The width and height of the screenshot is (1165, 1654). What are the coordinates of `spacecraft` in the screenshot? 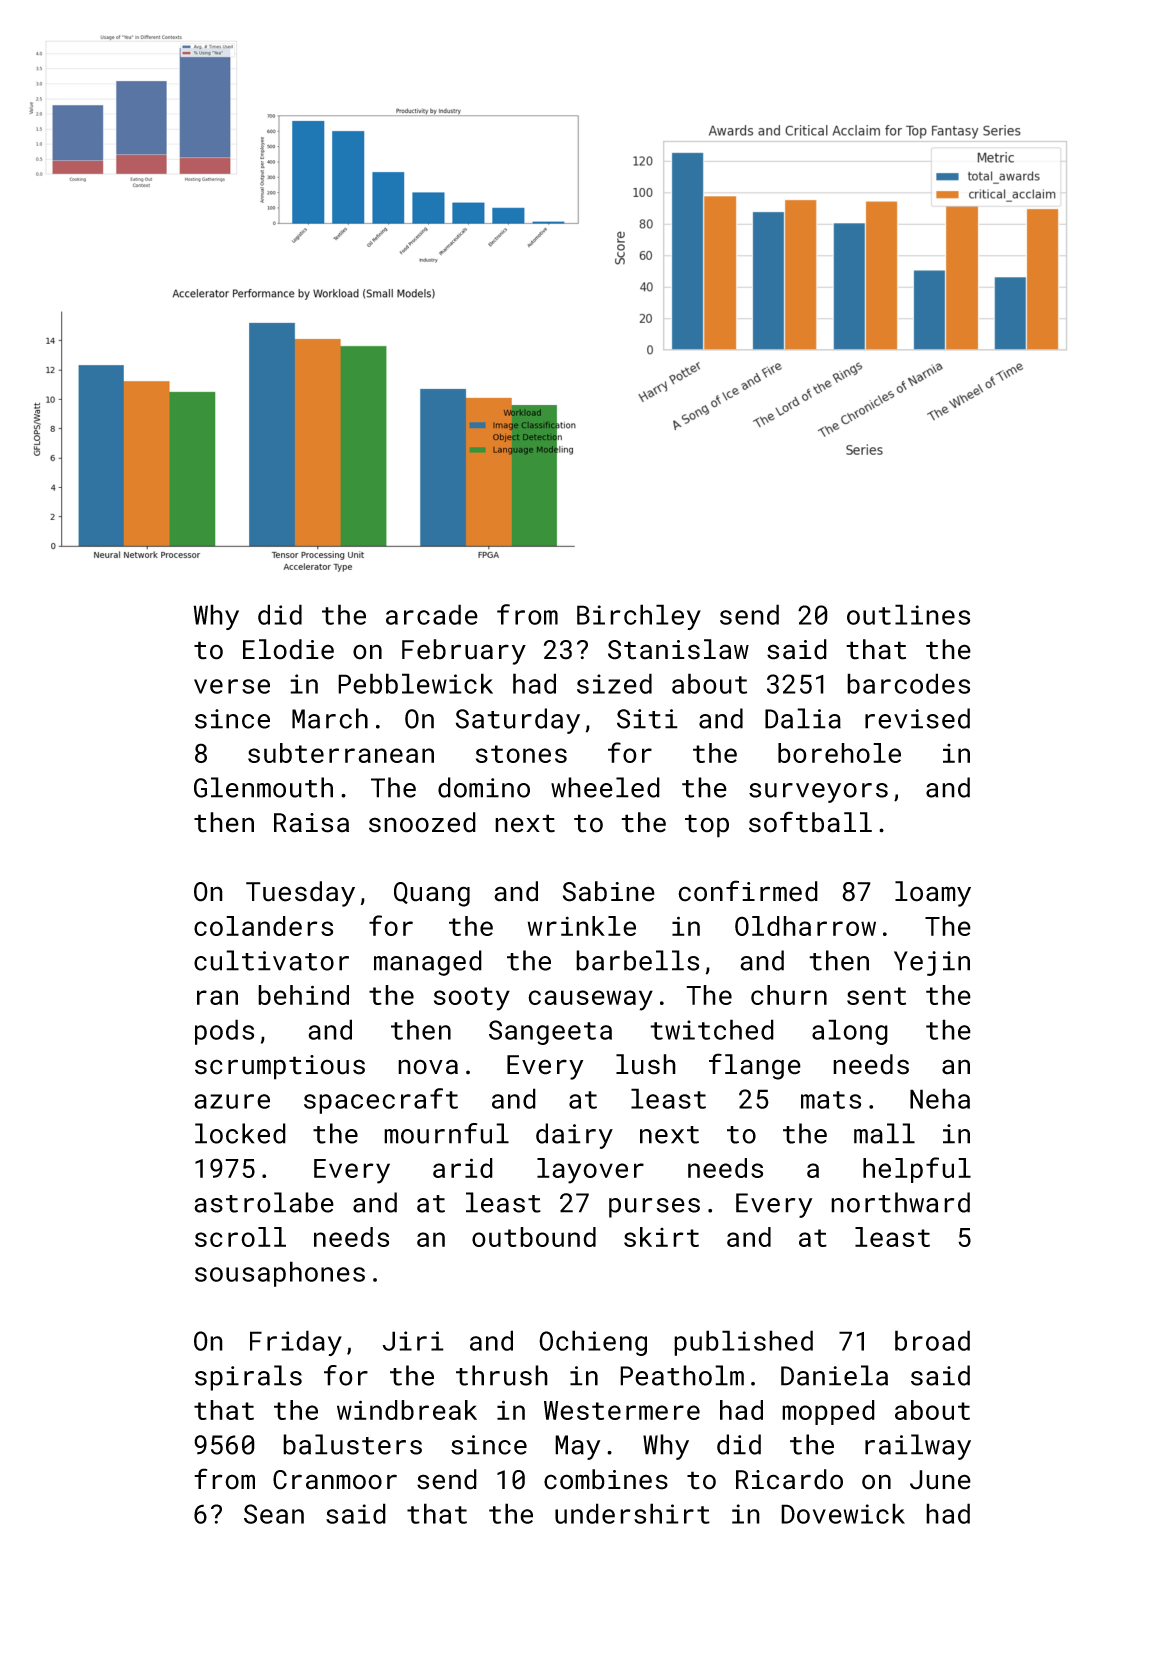 It's located at (381, 1101).
